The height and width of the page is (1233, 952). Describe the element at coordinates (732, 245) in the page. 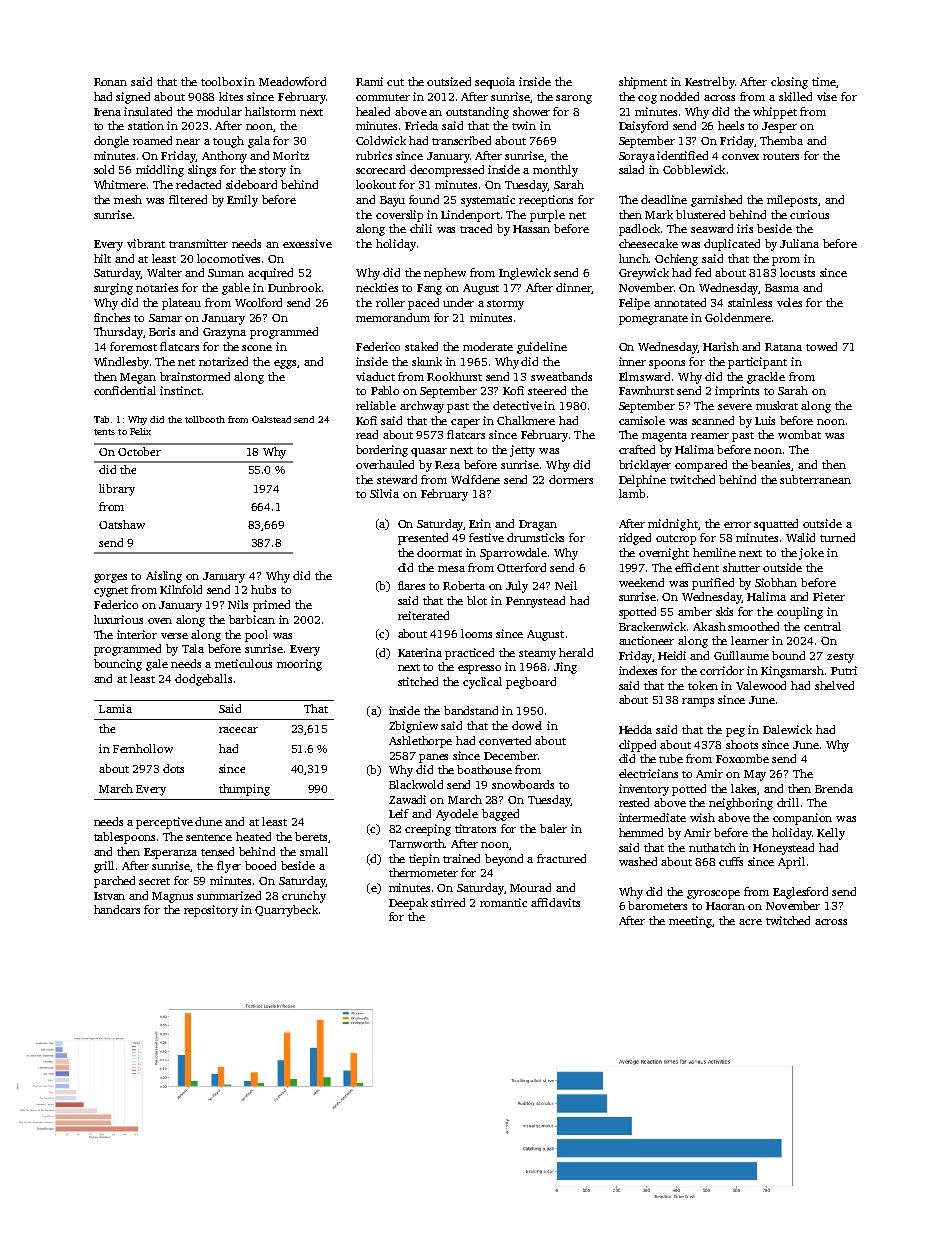

I see `duplicated` at that location.
